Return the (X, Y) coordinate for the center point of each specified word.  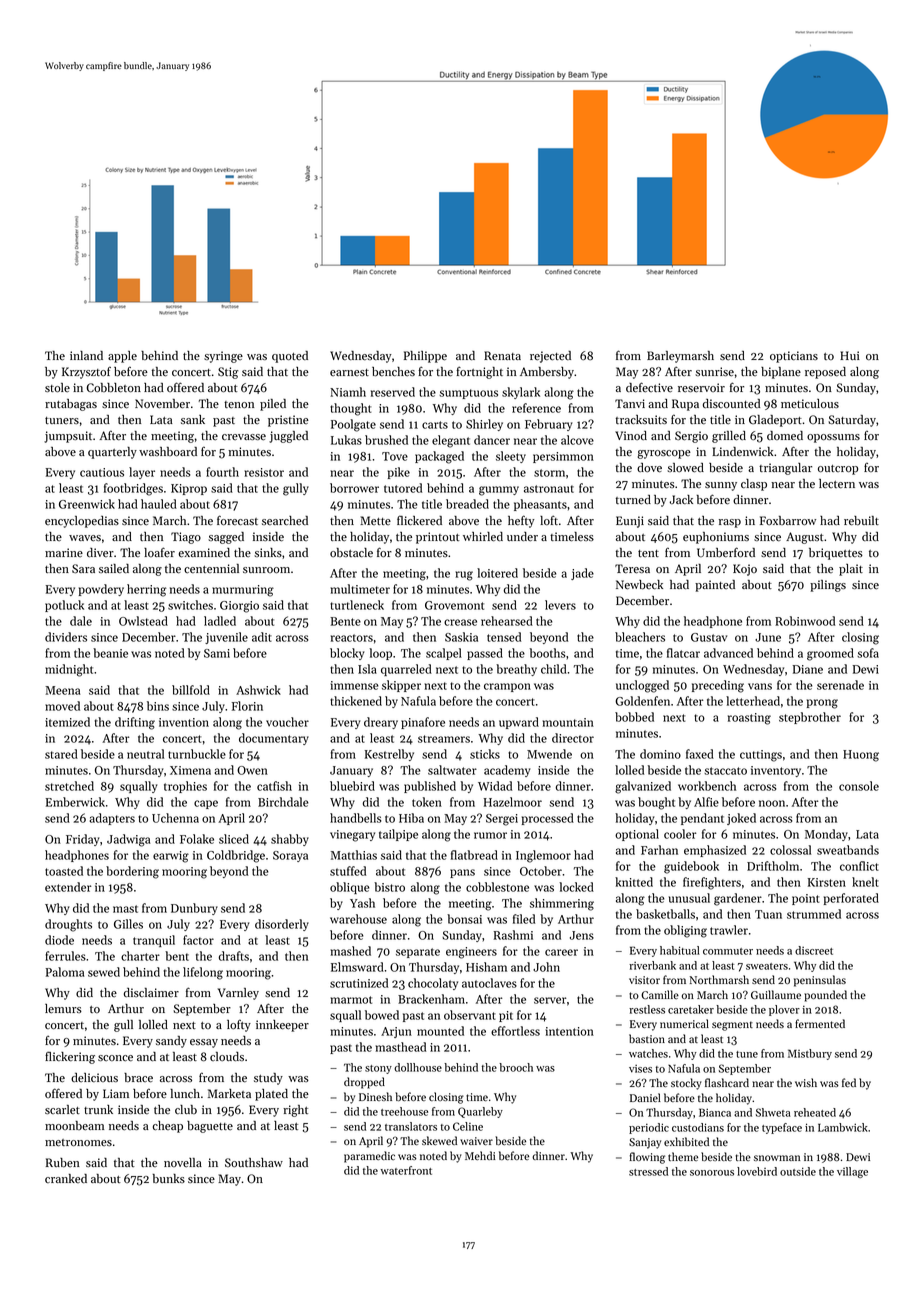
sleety (511, 457)
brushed (386, 440)
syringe (223, 357)
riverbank (652, 965)
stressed (648, 1171)
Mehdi (480, 1155)
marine (64, 552)
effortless (515, 1031)
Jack (681, 499)
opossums (833, 438)
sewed (104, 972)
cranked (66, 1178)
